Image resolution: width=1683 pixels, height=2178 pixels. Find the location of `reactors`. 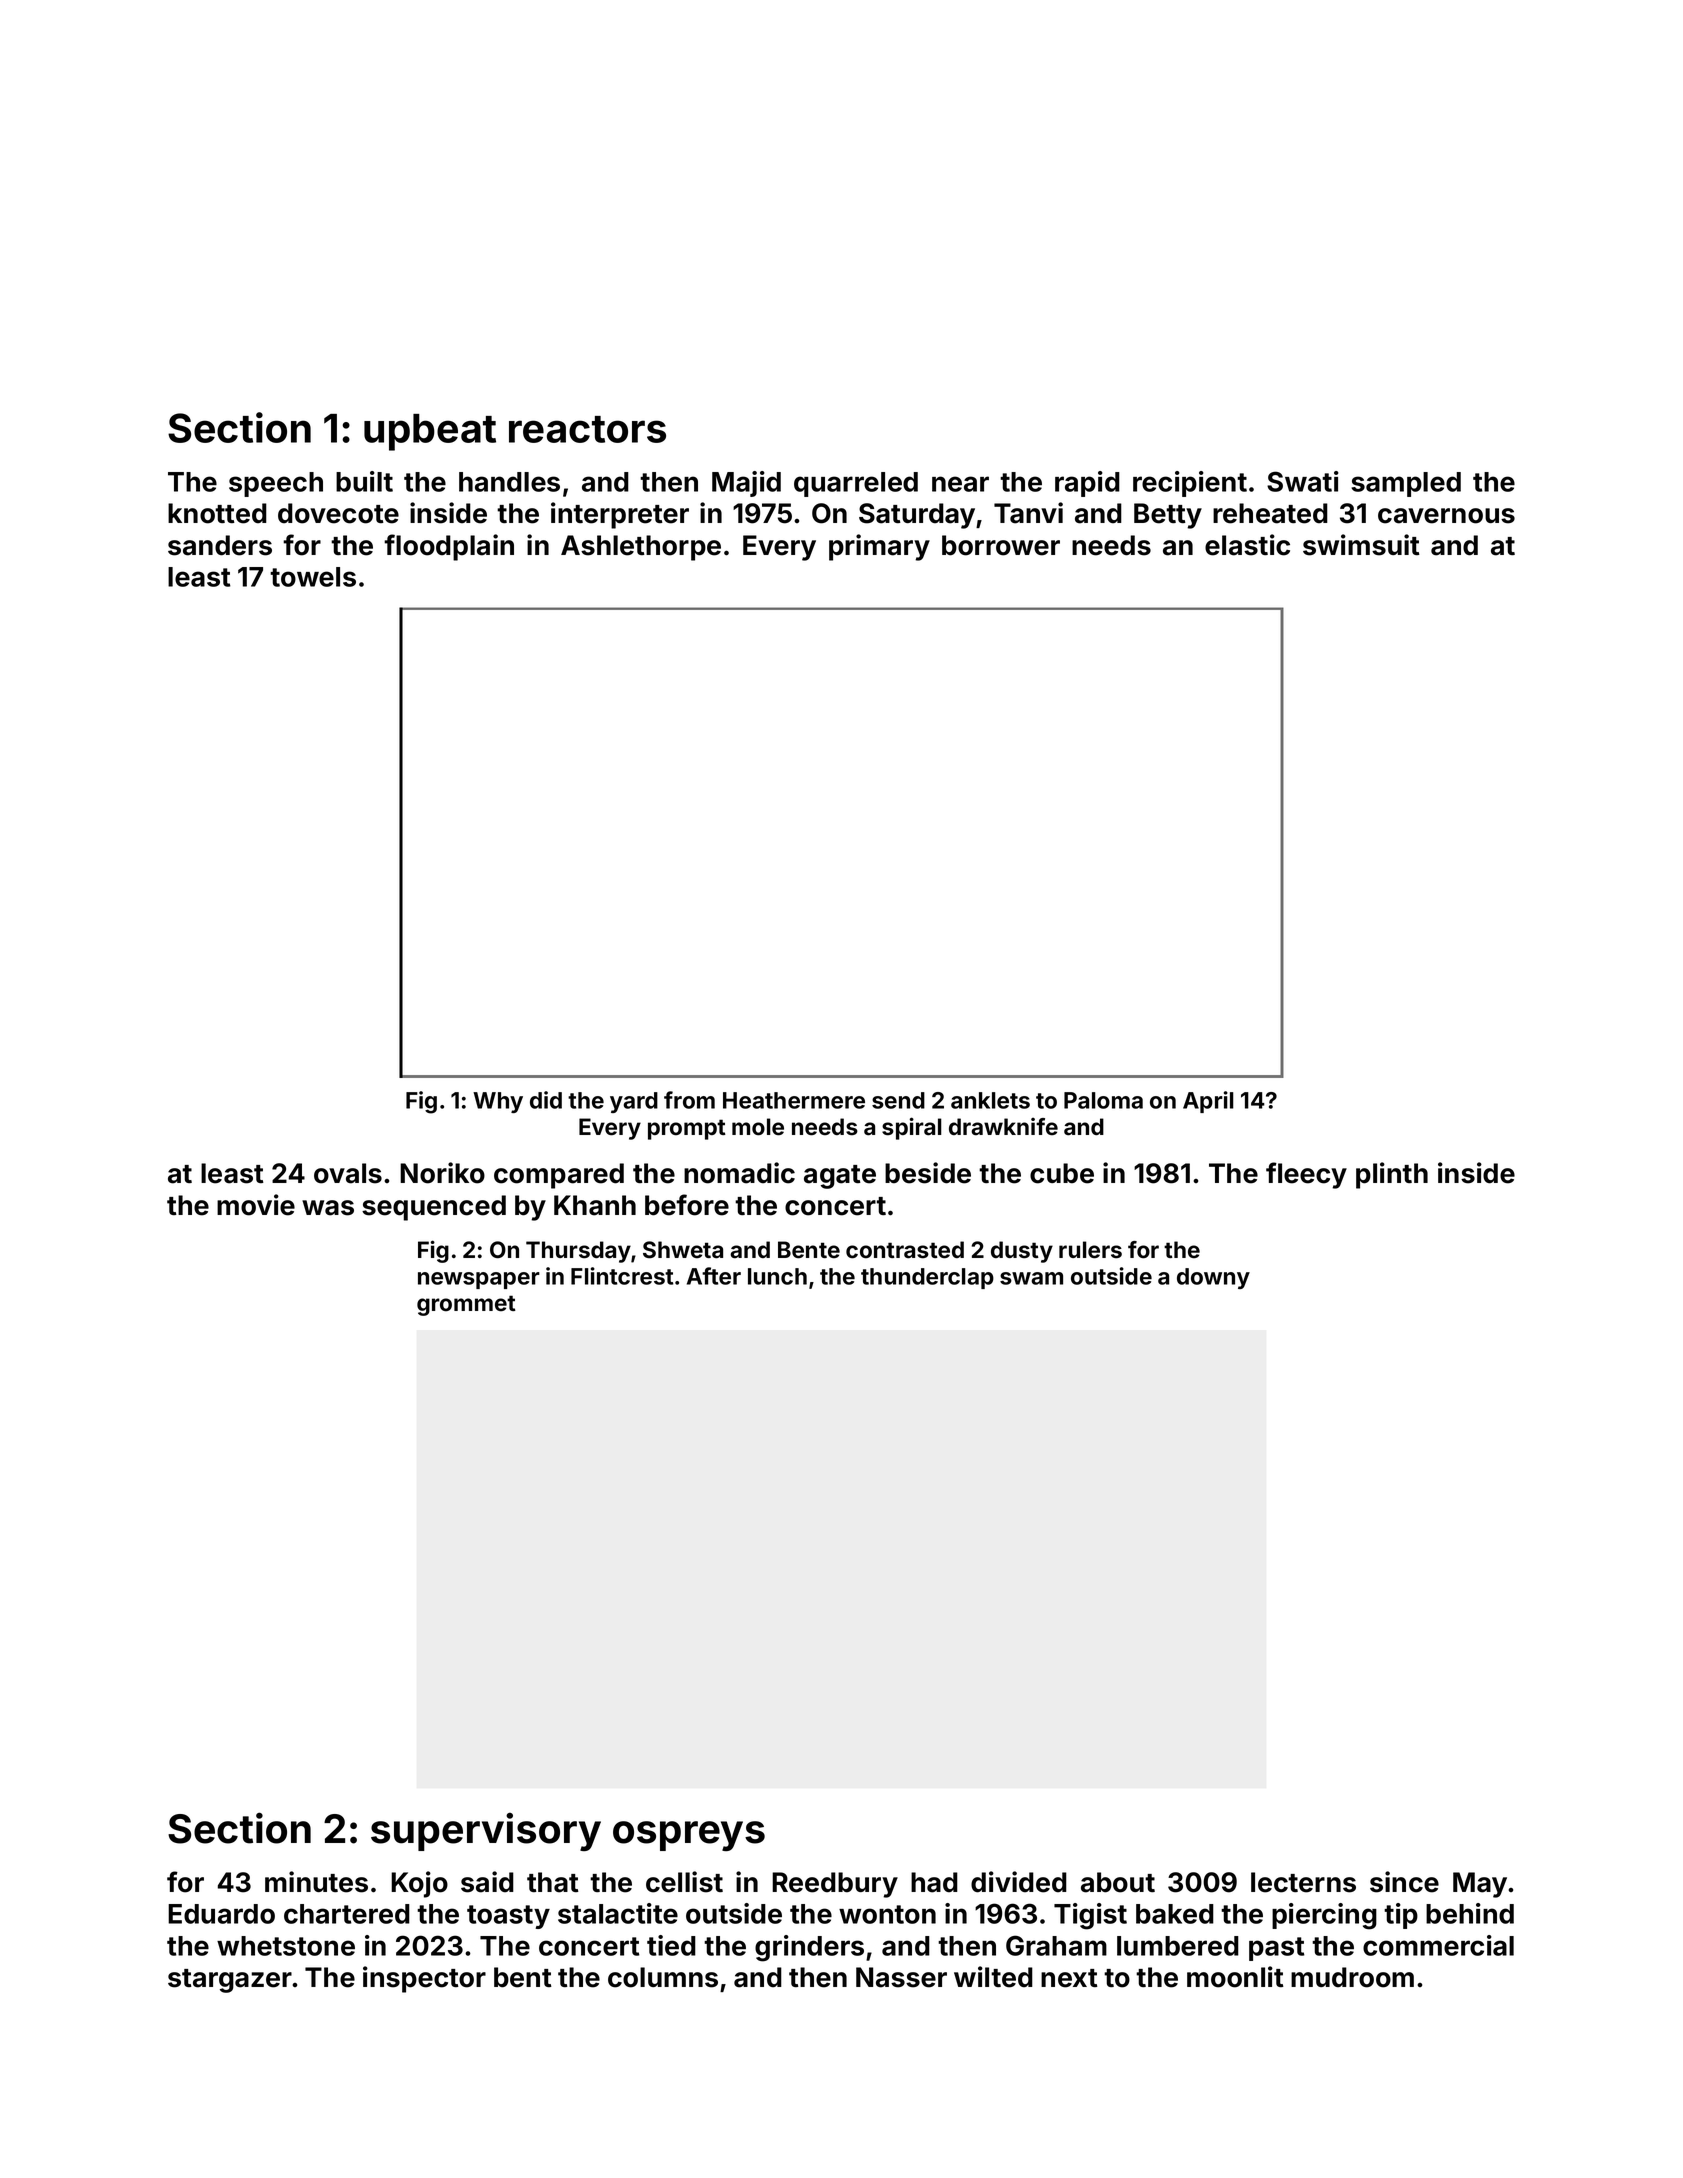

reactors is located at coordinates (587, 429).
